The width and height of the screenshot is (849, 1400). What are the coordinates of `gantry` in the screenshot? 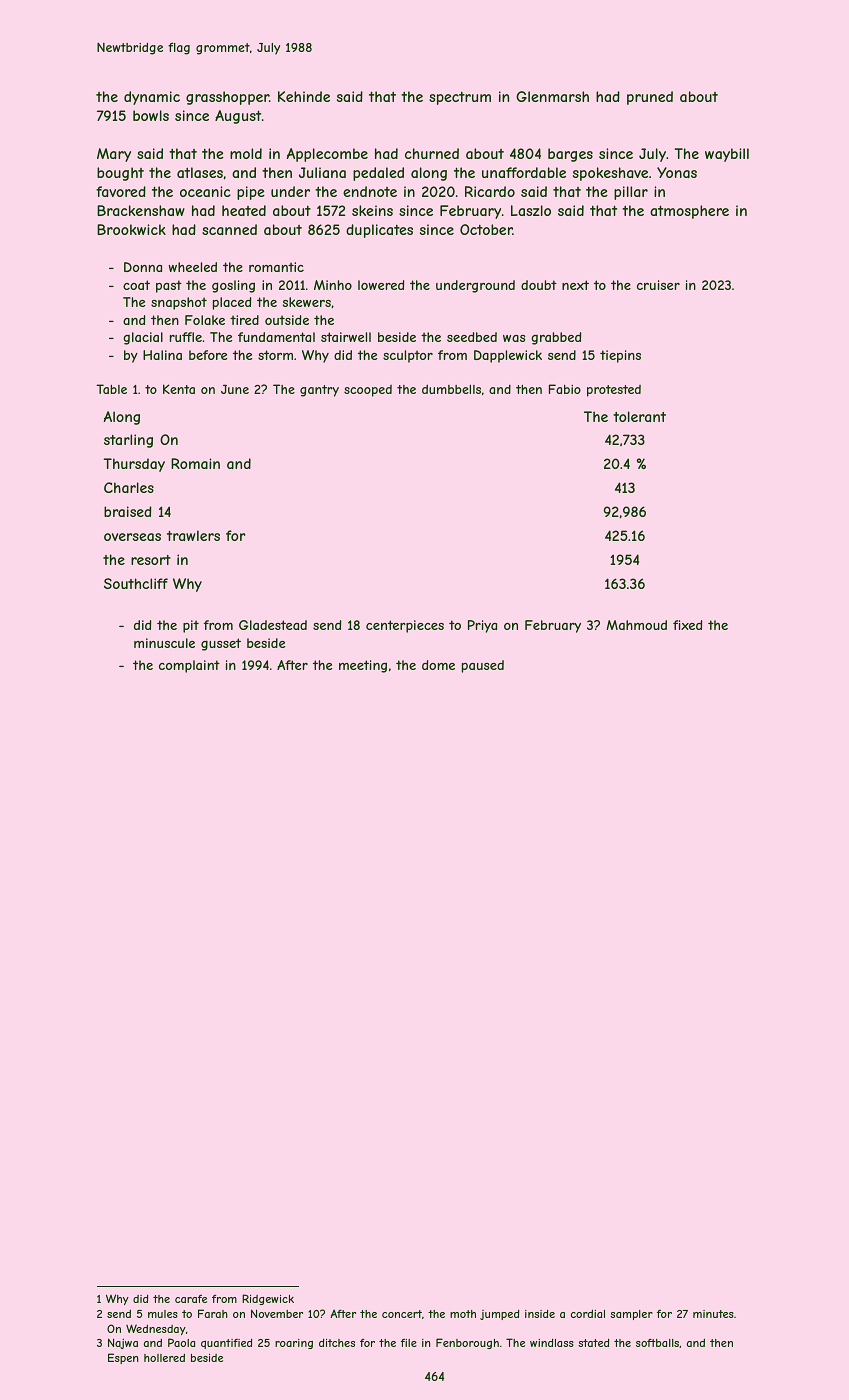 It's located at (319, 391).
